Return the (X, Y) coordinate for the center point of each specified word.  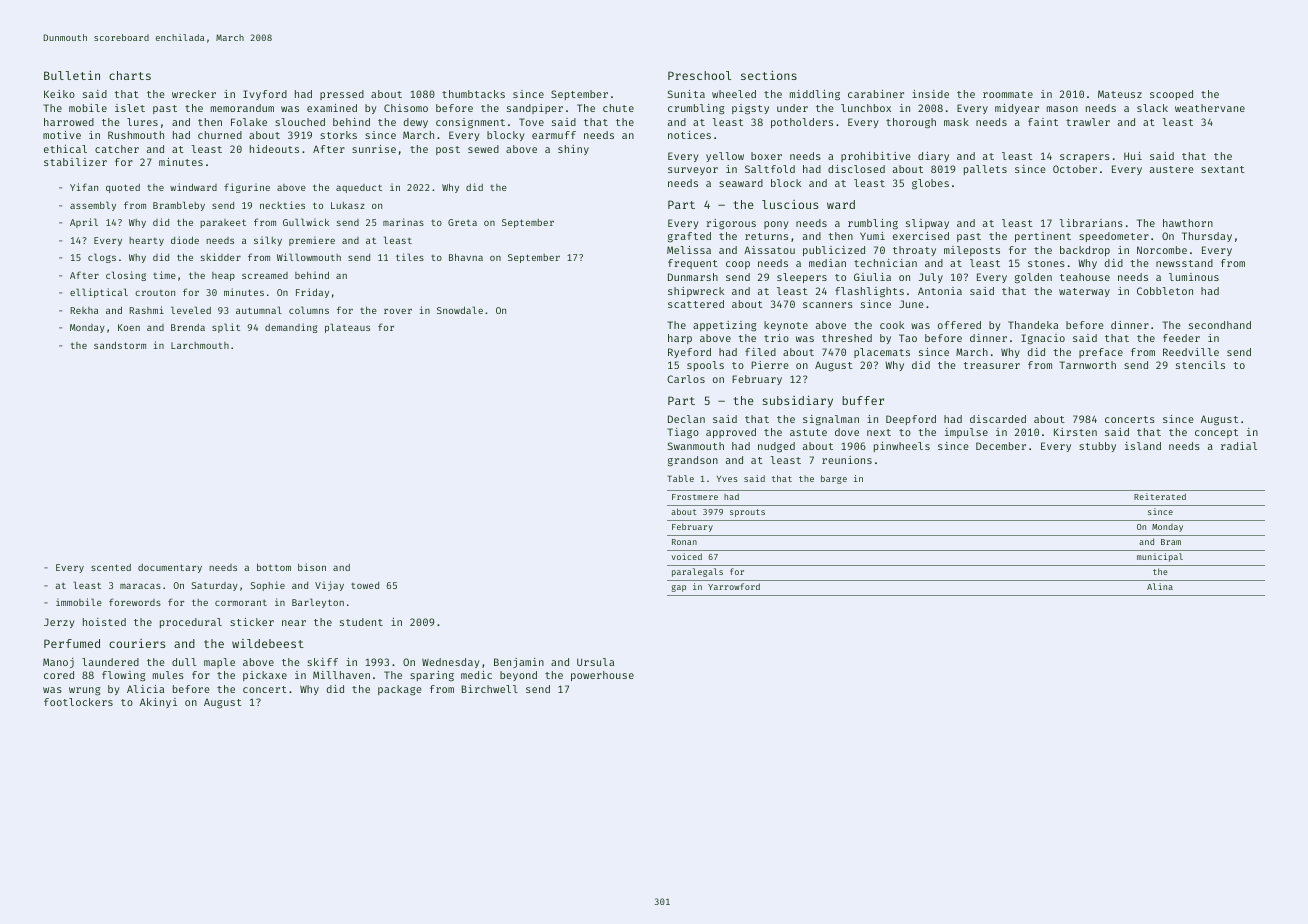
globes (930, 184)
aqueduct (359, 188)
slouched (300, 122)
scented (111, 567)
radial (1239, 446)
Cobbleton (1165, 291)
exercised (921, 236)
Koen (129, 327)
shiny (573, 150)
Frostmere (695, 497)
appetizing (724, 326)
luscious (790, 204)
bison (312, 567)
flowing (123, 676)
